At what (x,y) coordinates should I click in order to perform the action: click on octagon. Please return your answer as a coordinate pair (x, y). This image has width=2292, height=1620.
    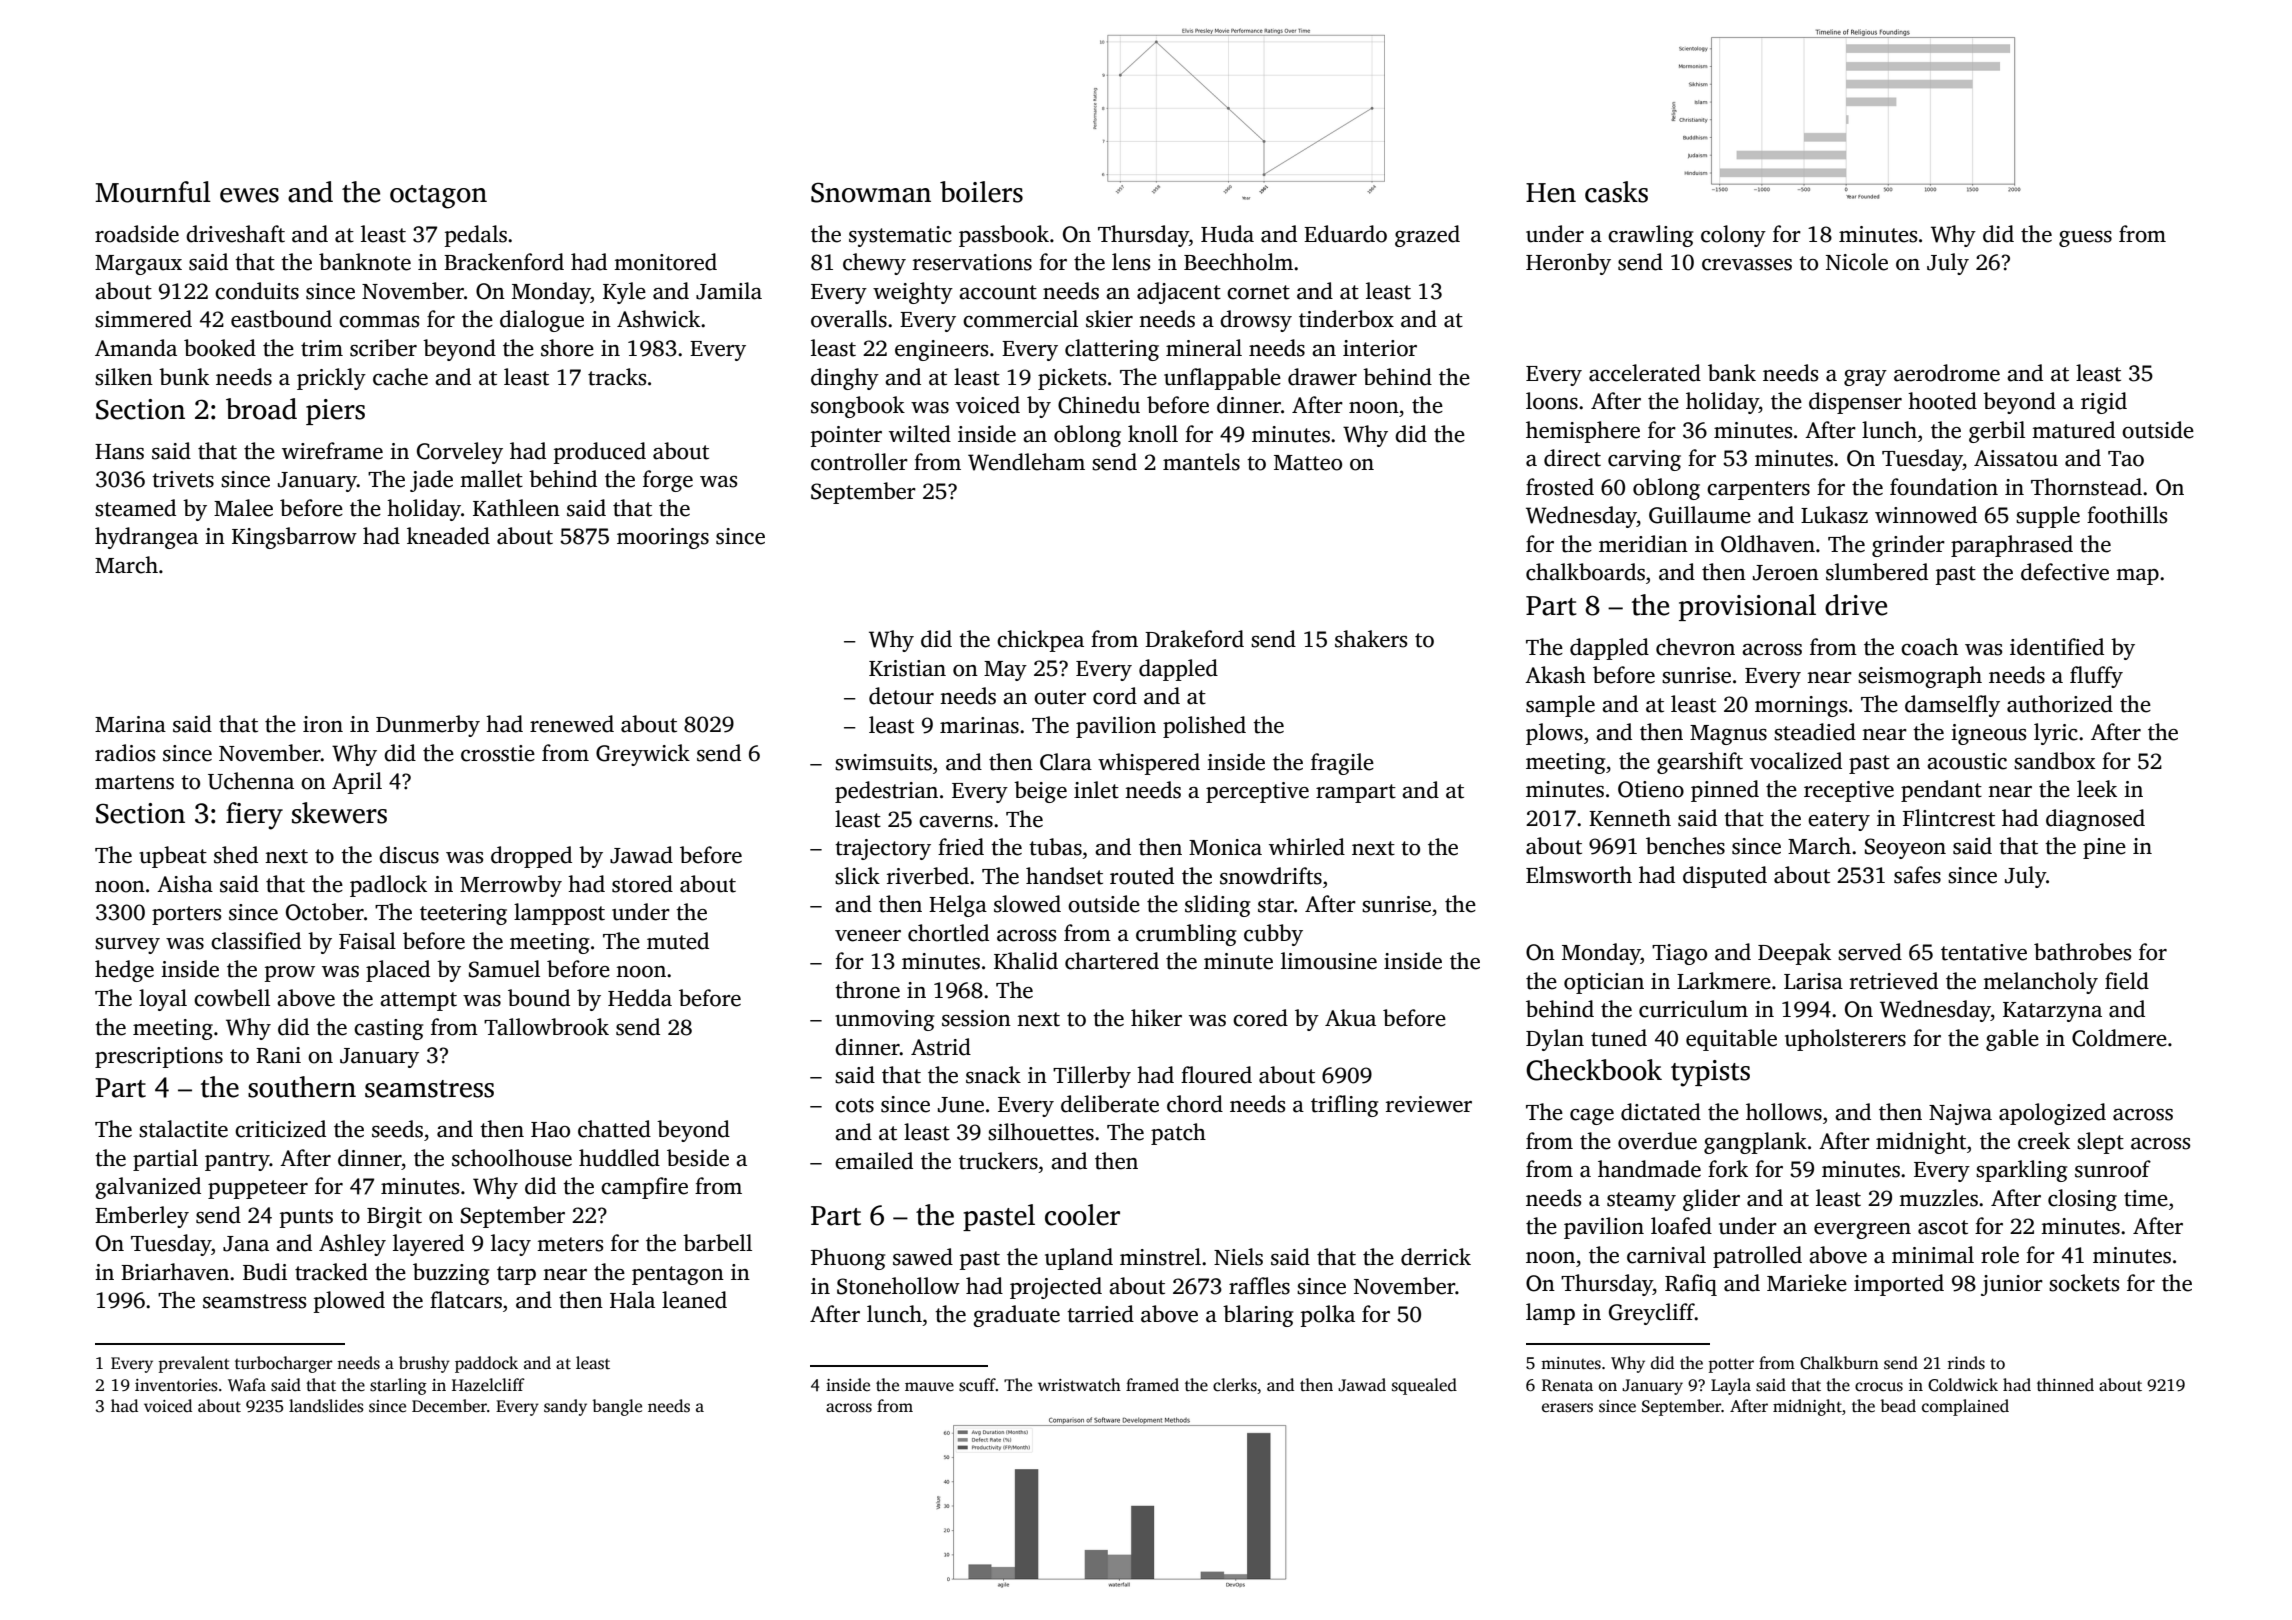
    Looking at the image, I should click on (438, 197).
